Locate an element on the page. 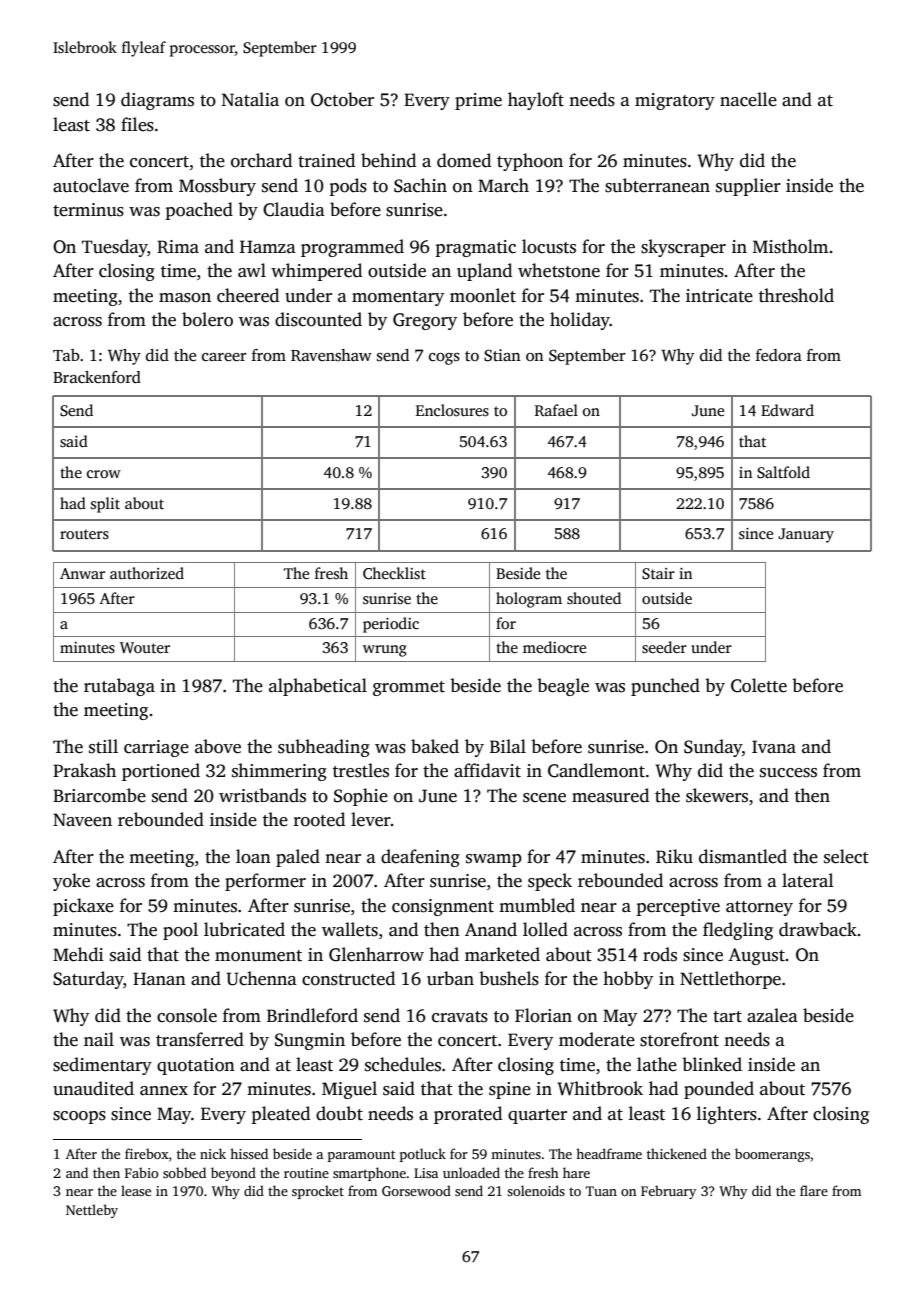  punched is located at coordinates (665, 687).
